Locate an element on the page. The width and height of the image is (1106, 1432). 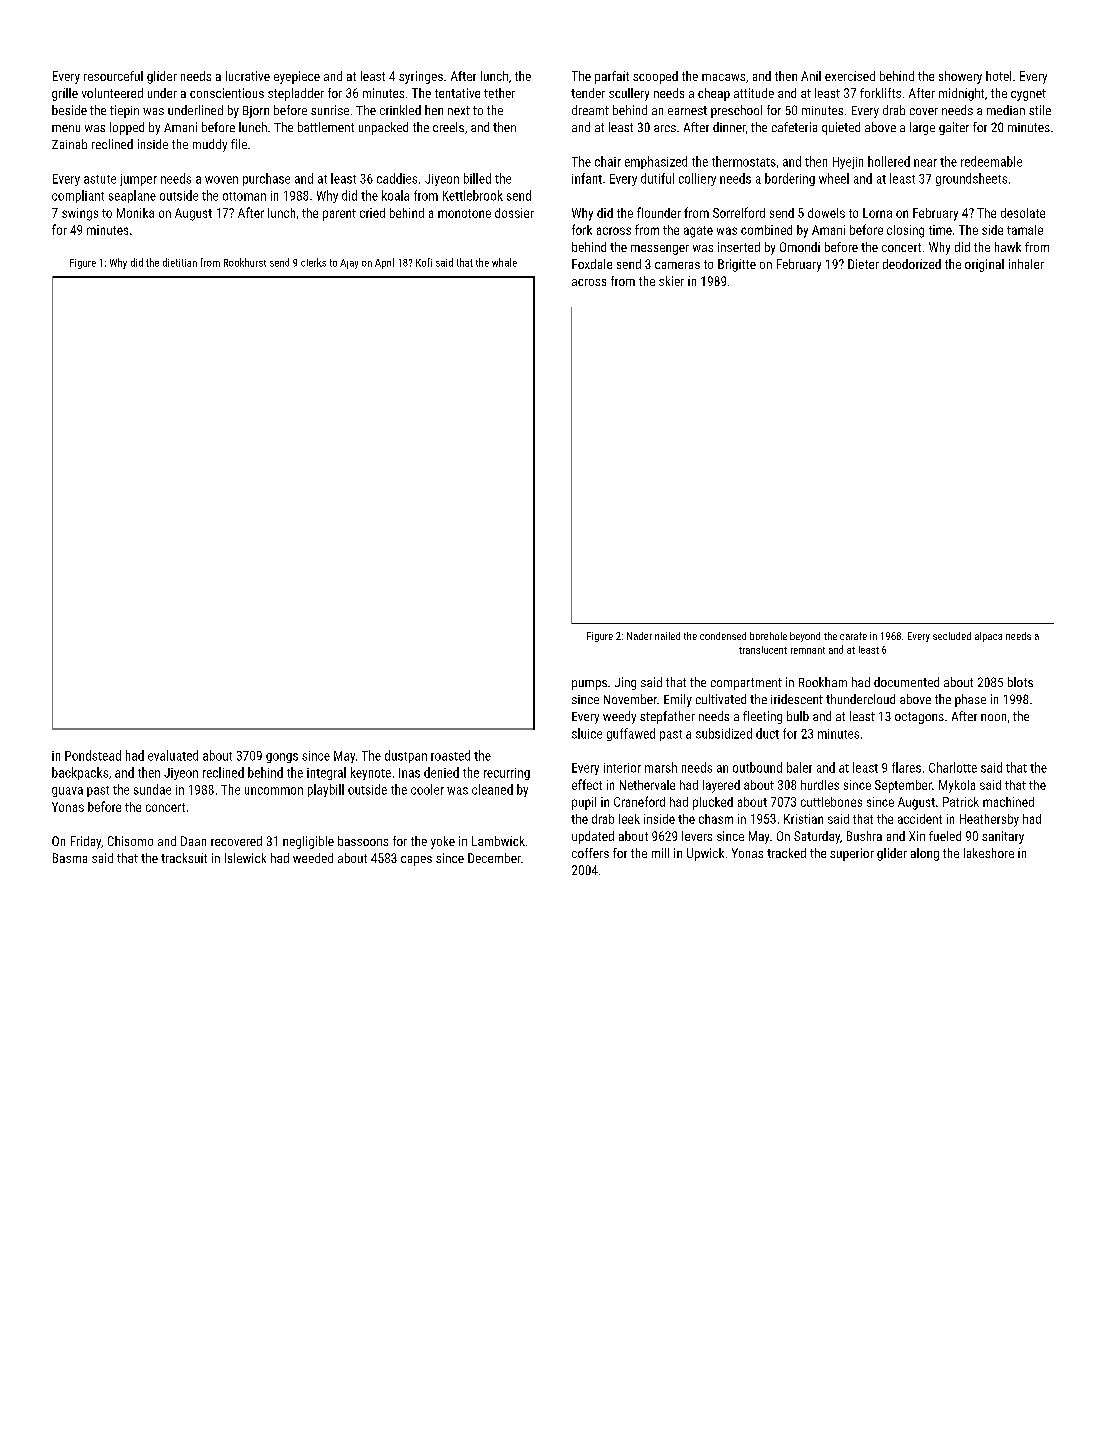
exercised is located at coordinates (850, 76).
